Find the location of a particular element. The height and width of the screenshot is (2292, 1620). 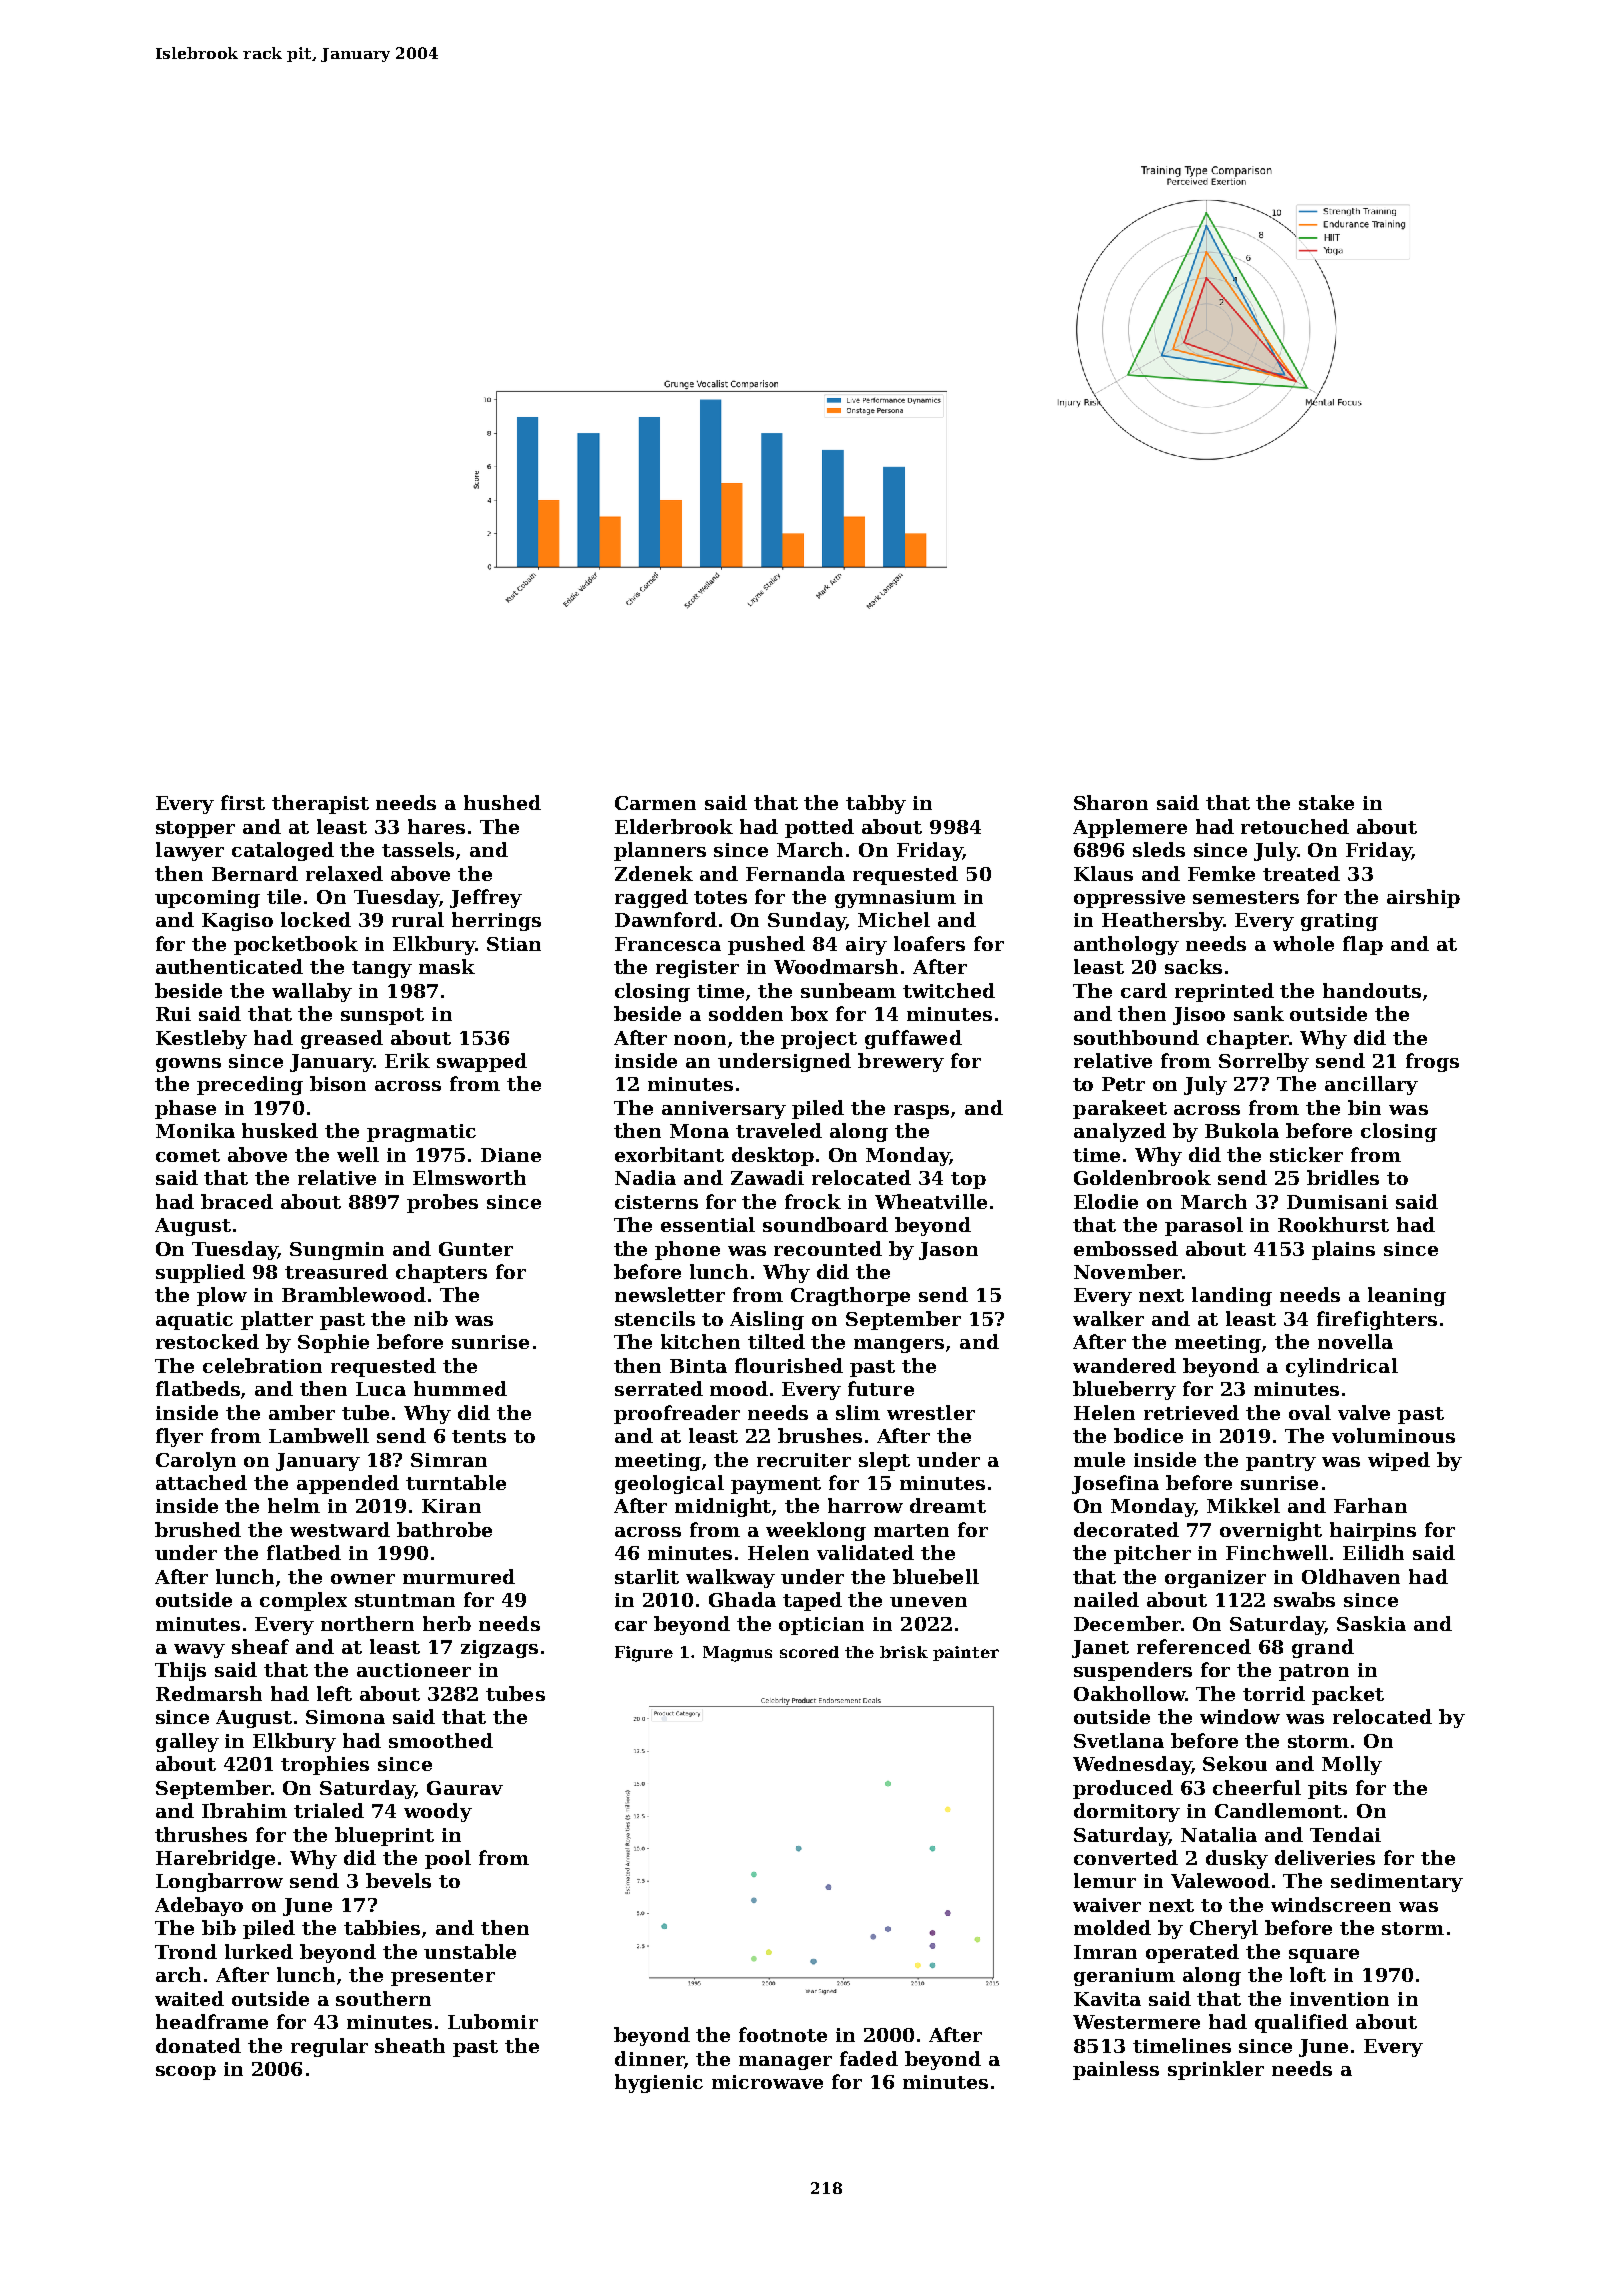

wandered is located at coordinates (1124, 1365).
